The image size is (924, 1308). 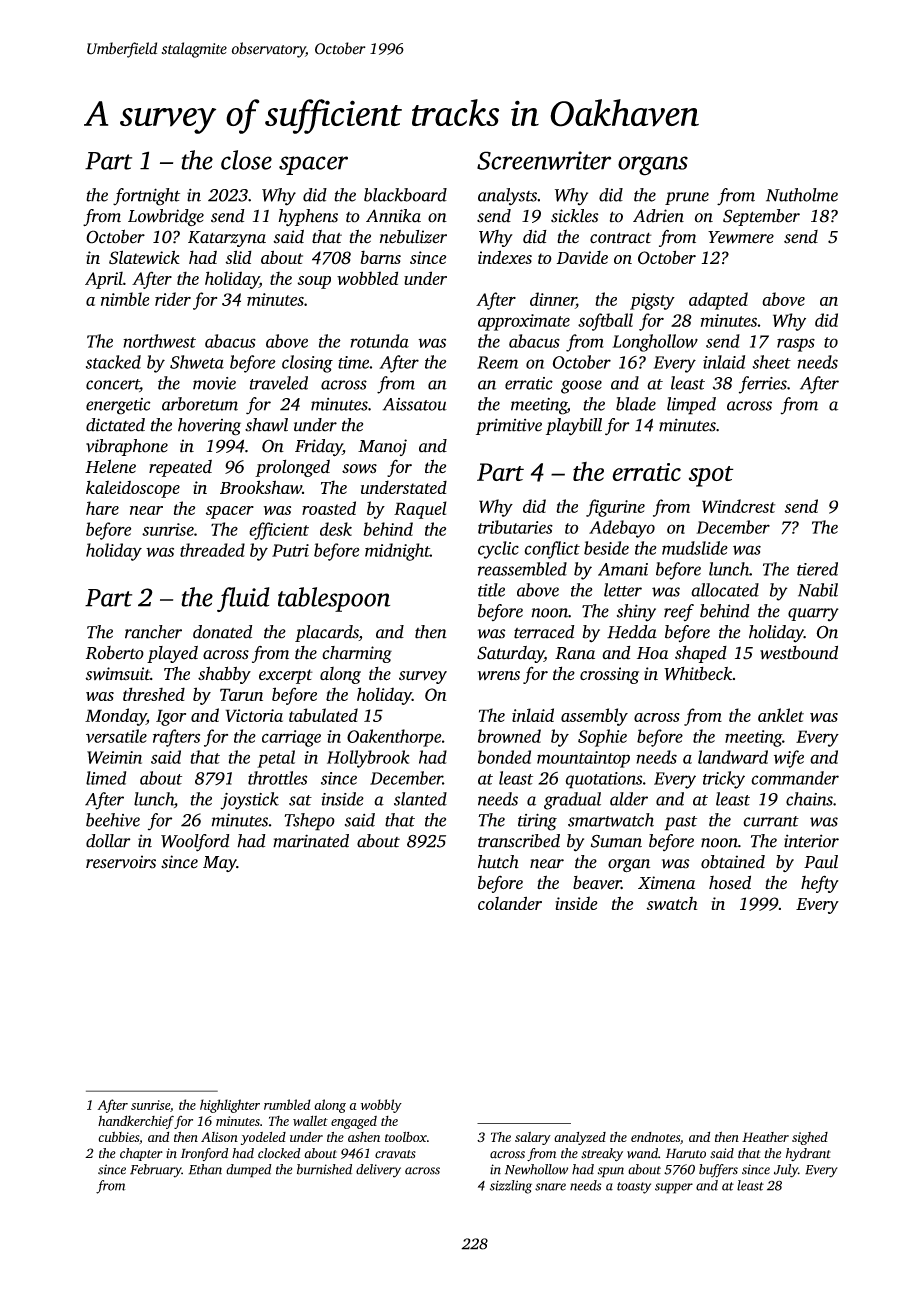 What do you see at coordinates (308, 217) in the page?
I see `hyphens` at bounding box center [308, 217].
